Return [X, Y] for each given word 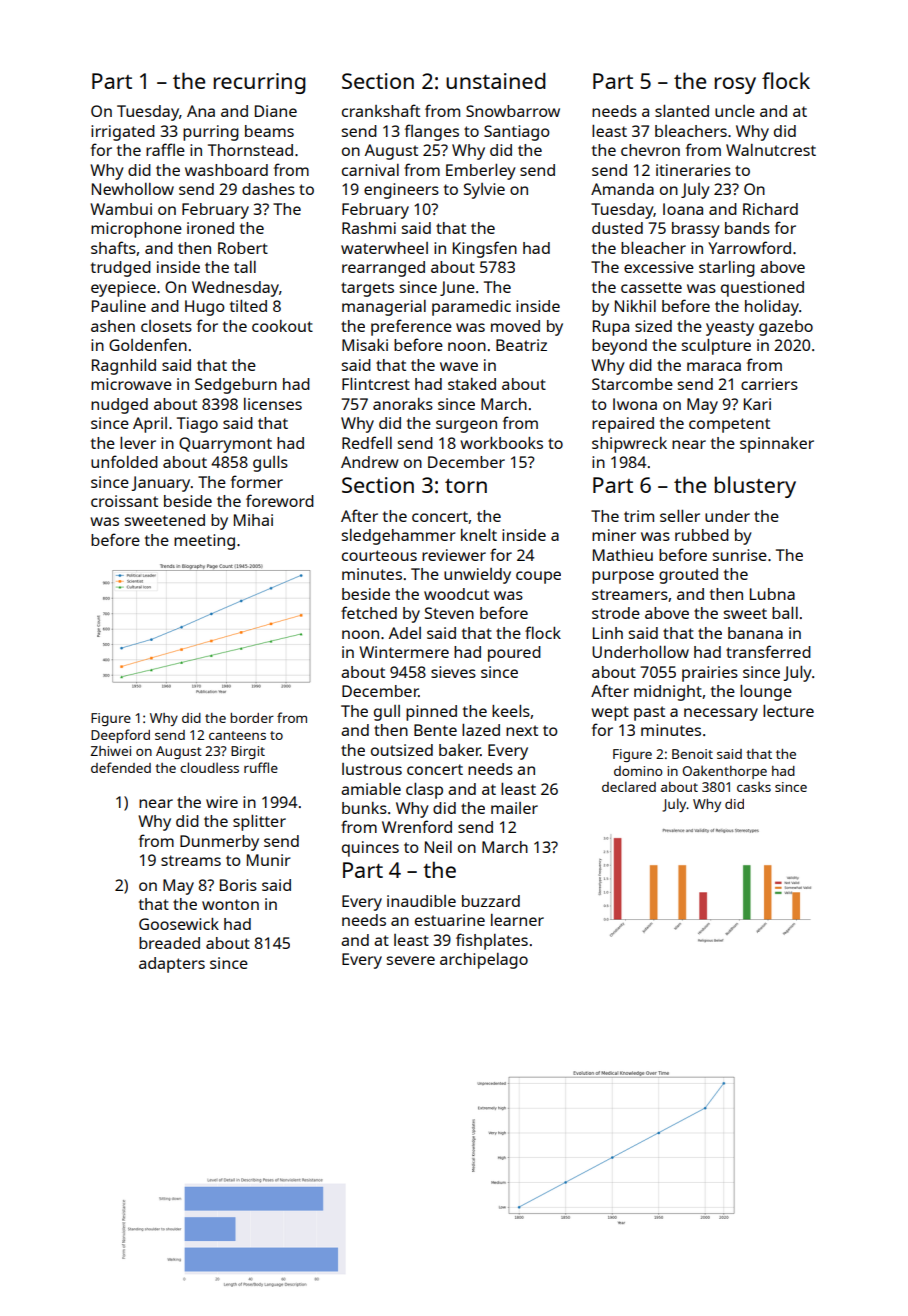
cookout [282, 326]
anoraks [403, 404]
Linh [608, 633]
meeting [204, 542]
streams [191, 860]
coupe [538, 577]
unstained [496, 81]
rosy [735, 85]
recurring [260, 83]
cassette [651, 287]
